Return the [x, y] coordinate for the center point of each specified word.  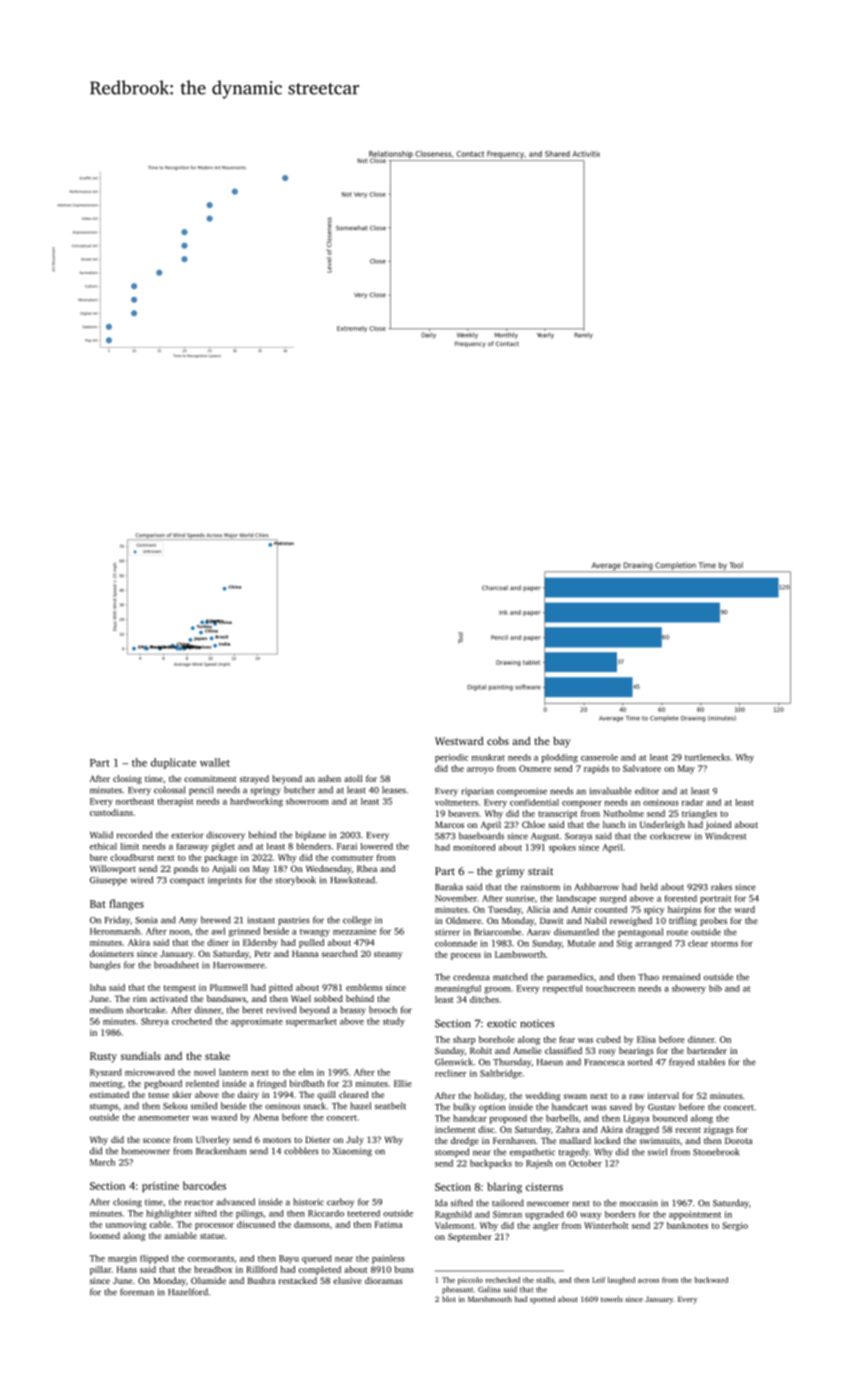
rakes [721, 887]
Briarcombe [497, 932]
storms [724, 944]
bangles [105, 966]
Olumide [208, 1280]
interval [663, 1095]
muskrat [488, 757]
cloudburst [132, 857]
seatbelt [390, 1106]
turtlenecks [707, 757]
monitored [474, 847]
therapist [175, 802]
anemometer [164, 1118]
